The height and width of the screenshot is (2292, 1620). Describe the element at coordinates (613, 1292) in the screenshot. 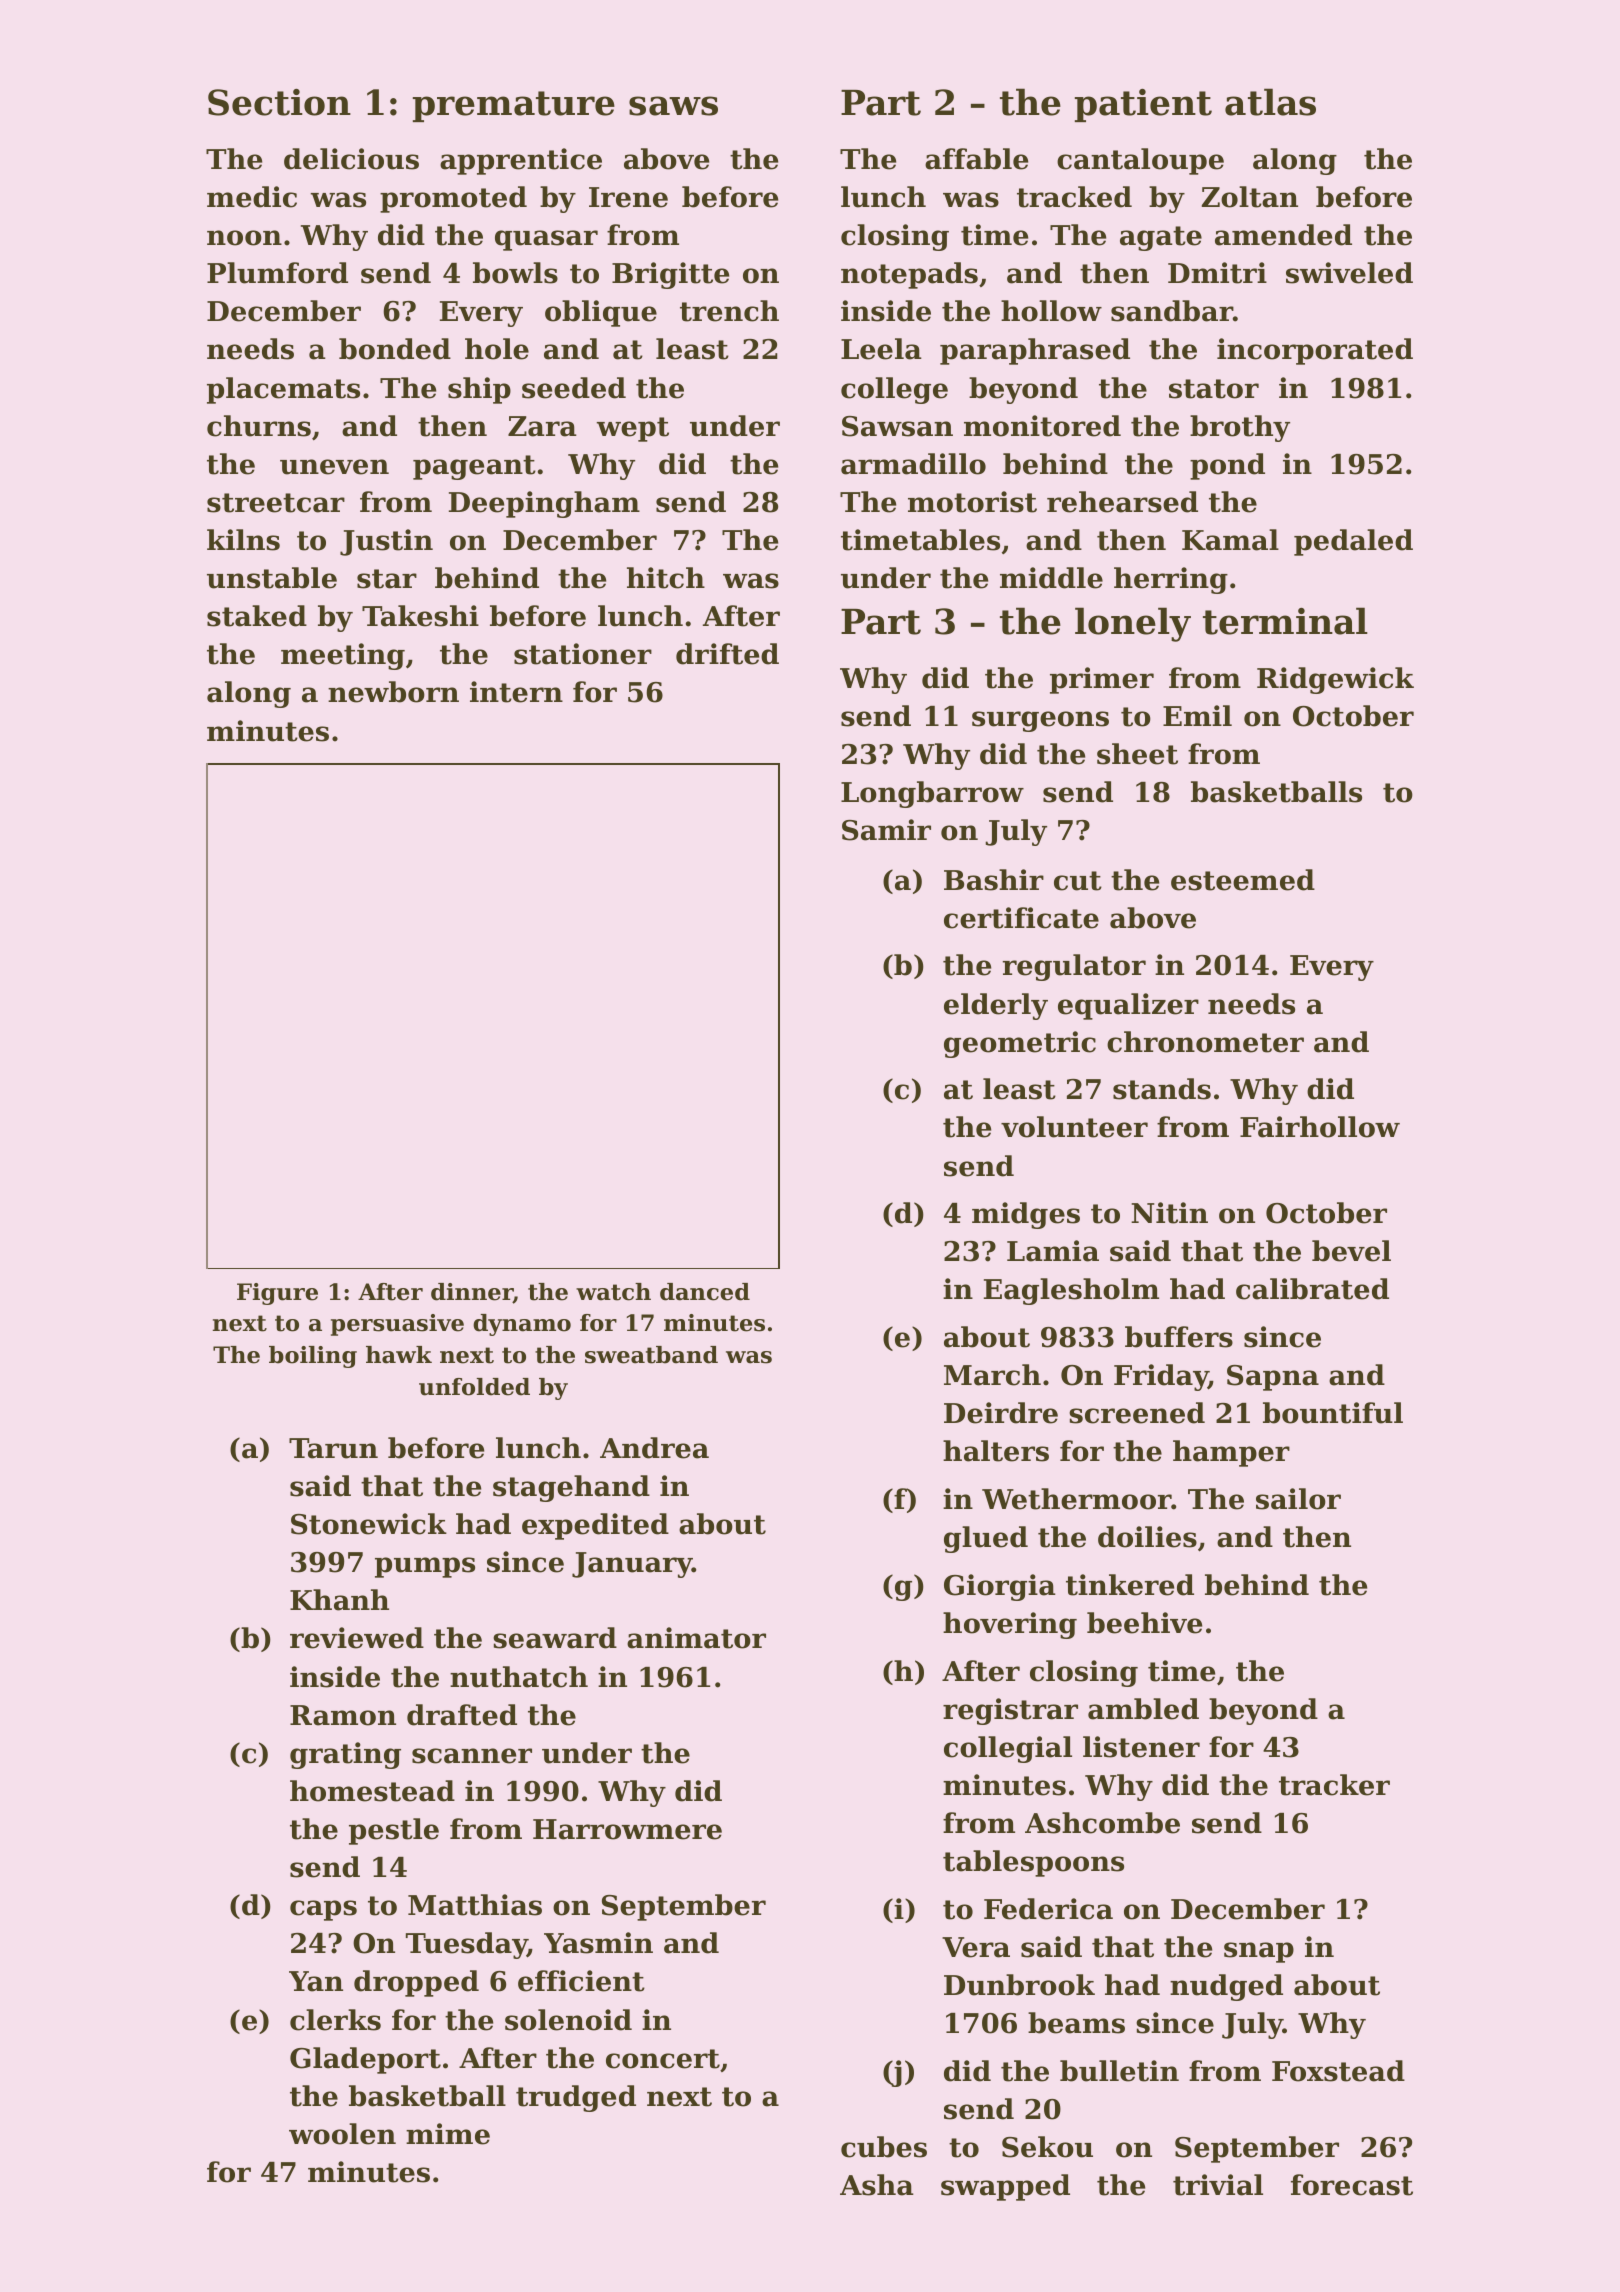

I see `watch` at that location.
